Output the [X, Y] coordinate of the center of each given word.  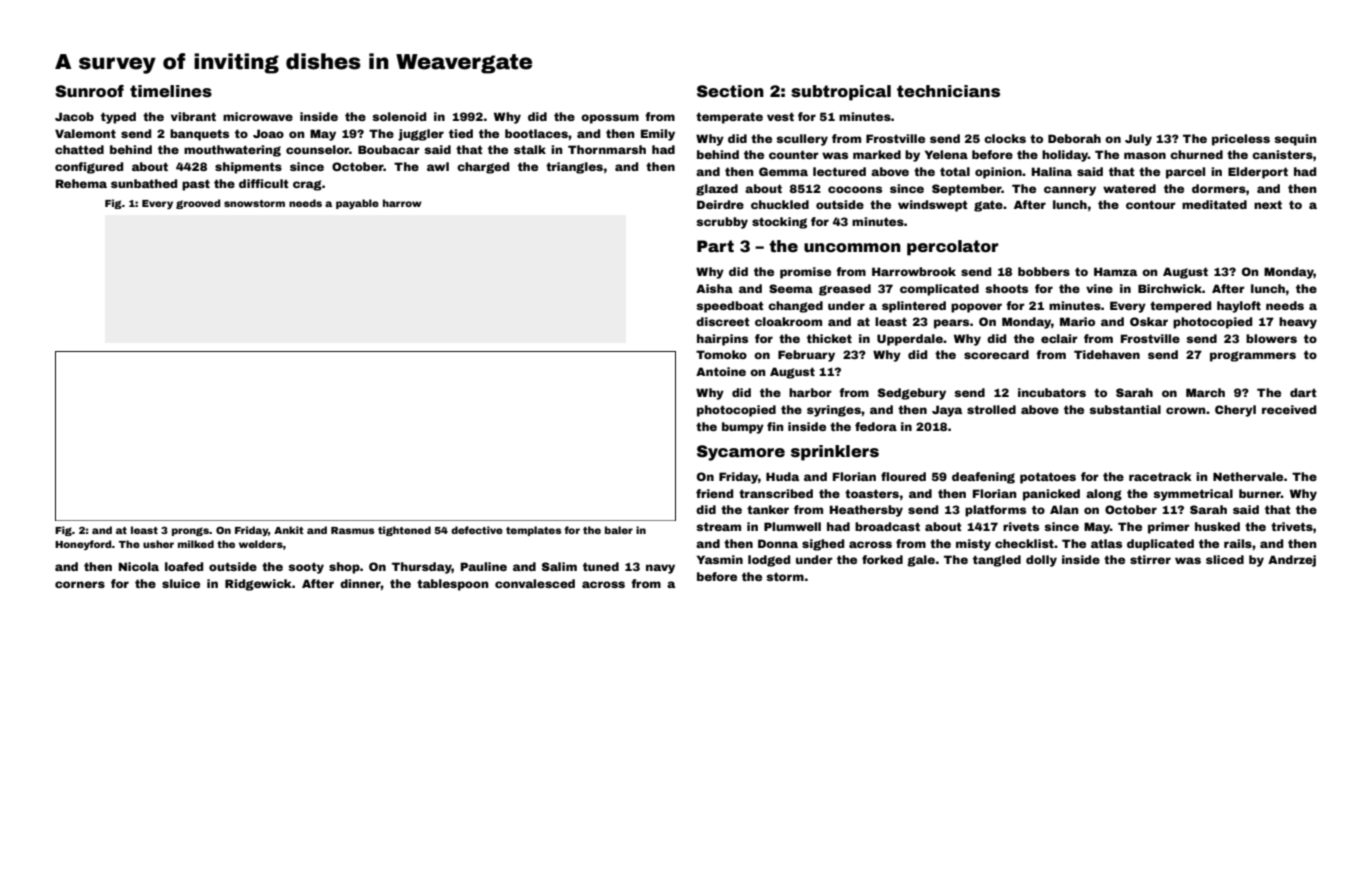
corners [80, 584]
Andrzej [1292, 561]
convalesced [535, 583]
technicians [948, 91]
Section [730, 91]
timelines [171, 91]
